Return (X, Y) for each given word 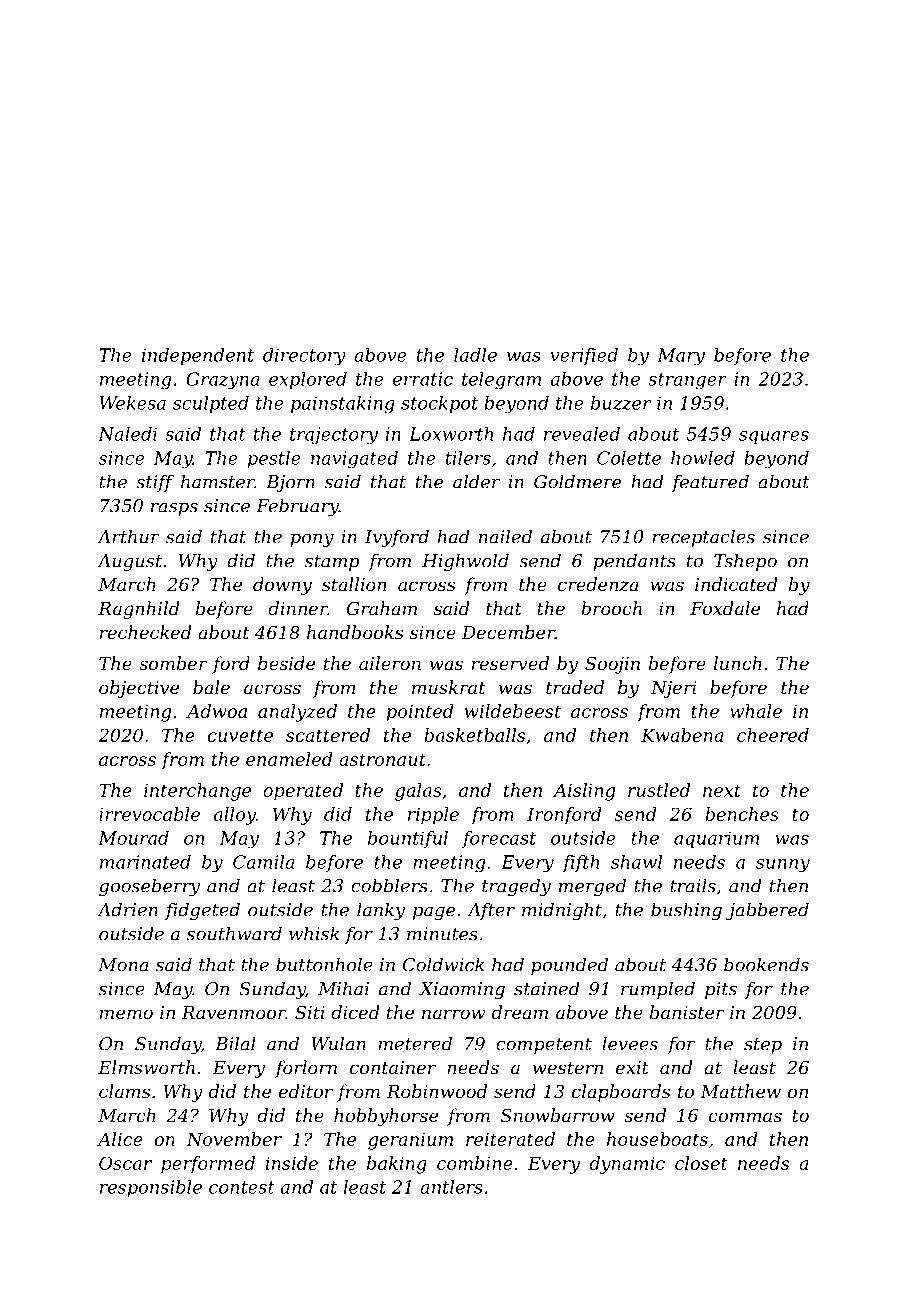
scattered (328, 735)
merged (592, 887)
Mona (123, 965)
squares (774, 437)
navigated (354, 459)
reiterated (510, 1139)
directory (304, 357)
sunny (783, 865)
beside (286, 663)
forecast (499, 839)
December (508, 632)
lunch (738, 663)
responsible (151, 1188)
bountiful (408, 839)
